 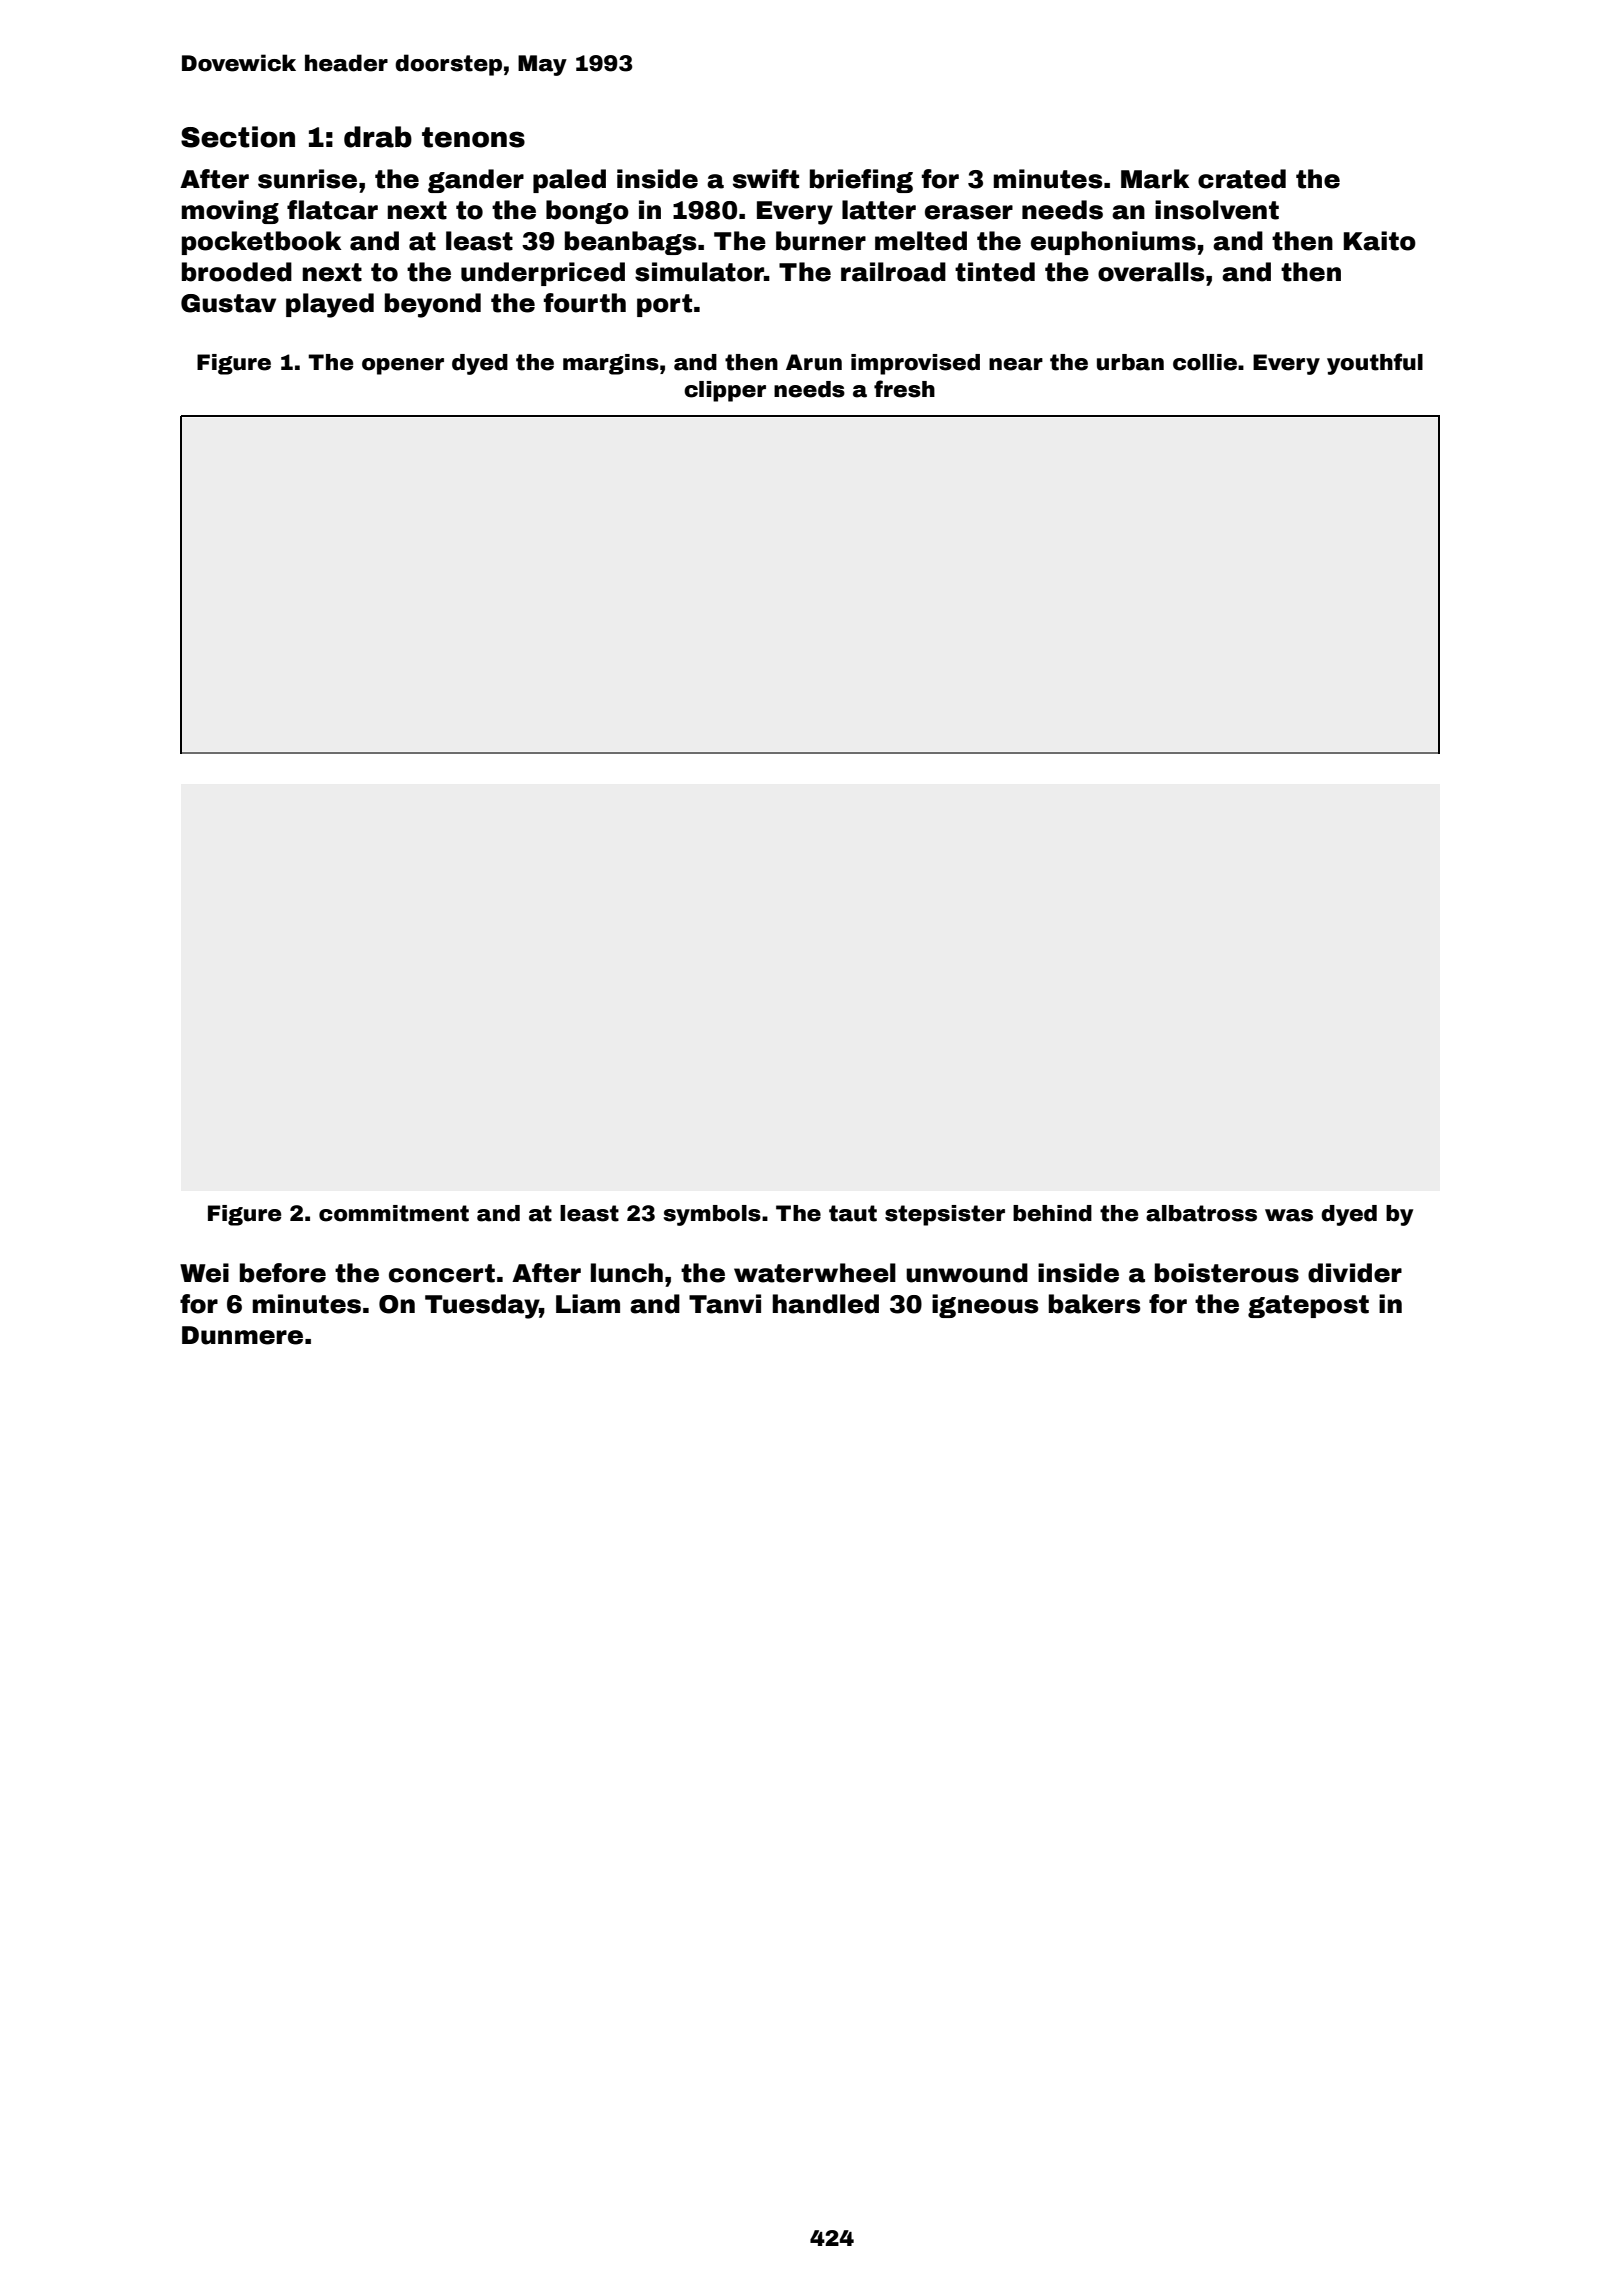 I want to click on youthful, so click(x=1375, y=364).
